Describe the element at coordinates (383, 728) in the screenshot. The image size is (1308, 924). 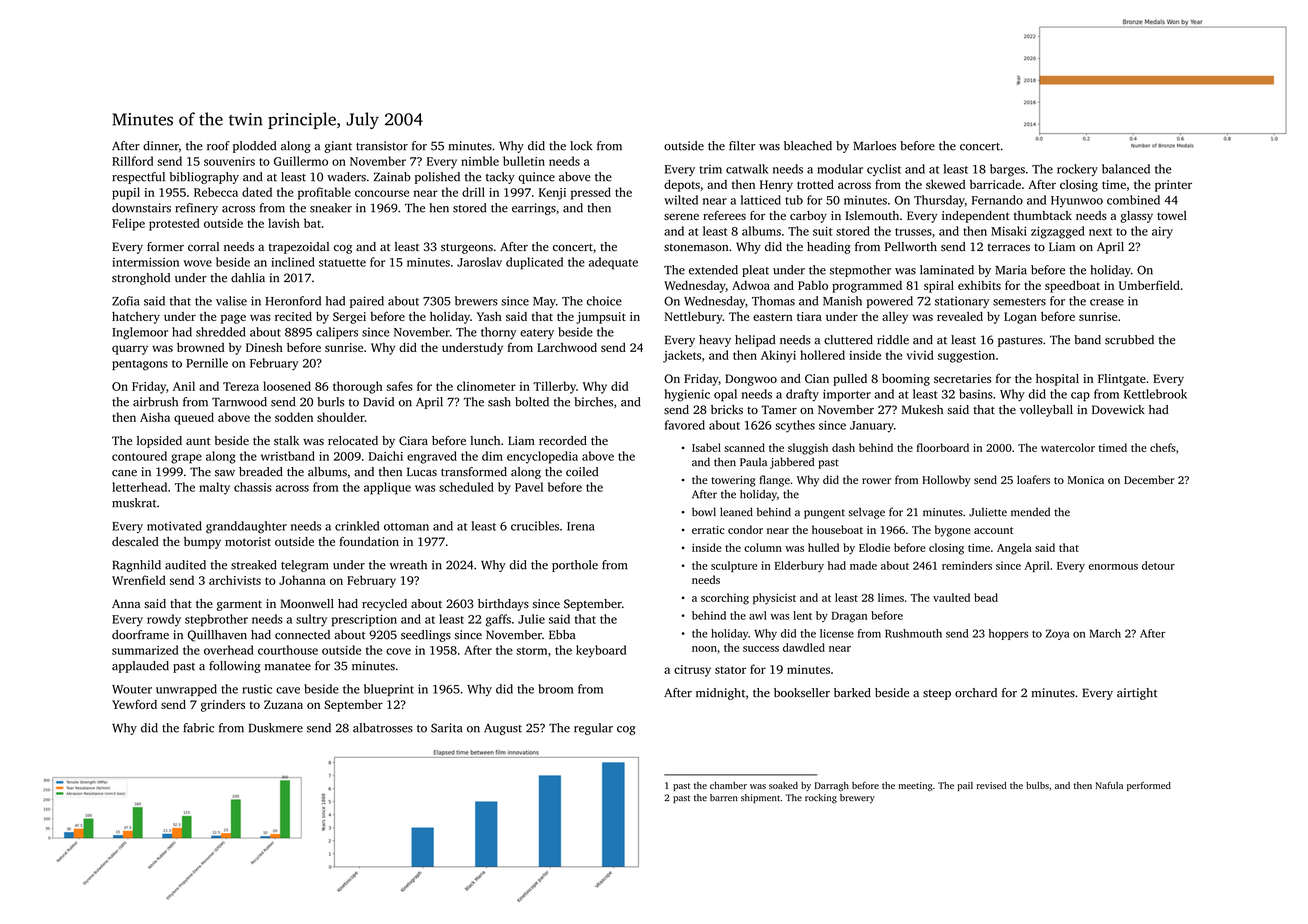
I see `albatrosses` at that location.
